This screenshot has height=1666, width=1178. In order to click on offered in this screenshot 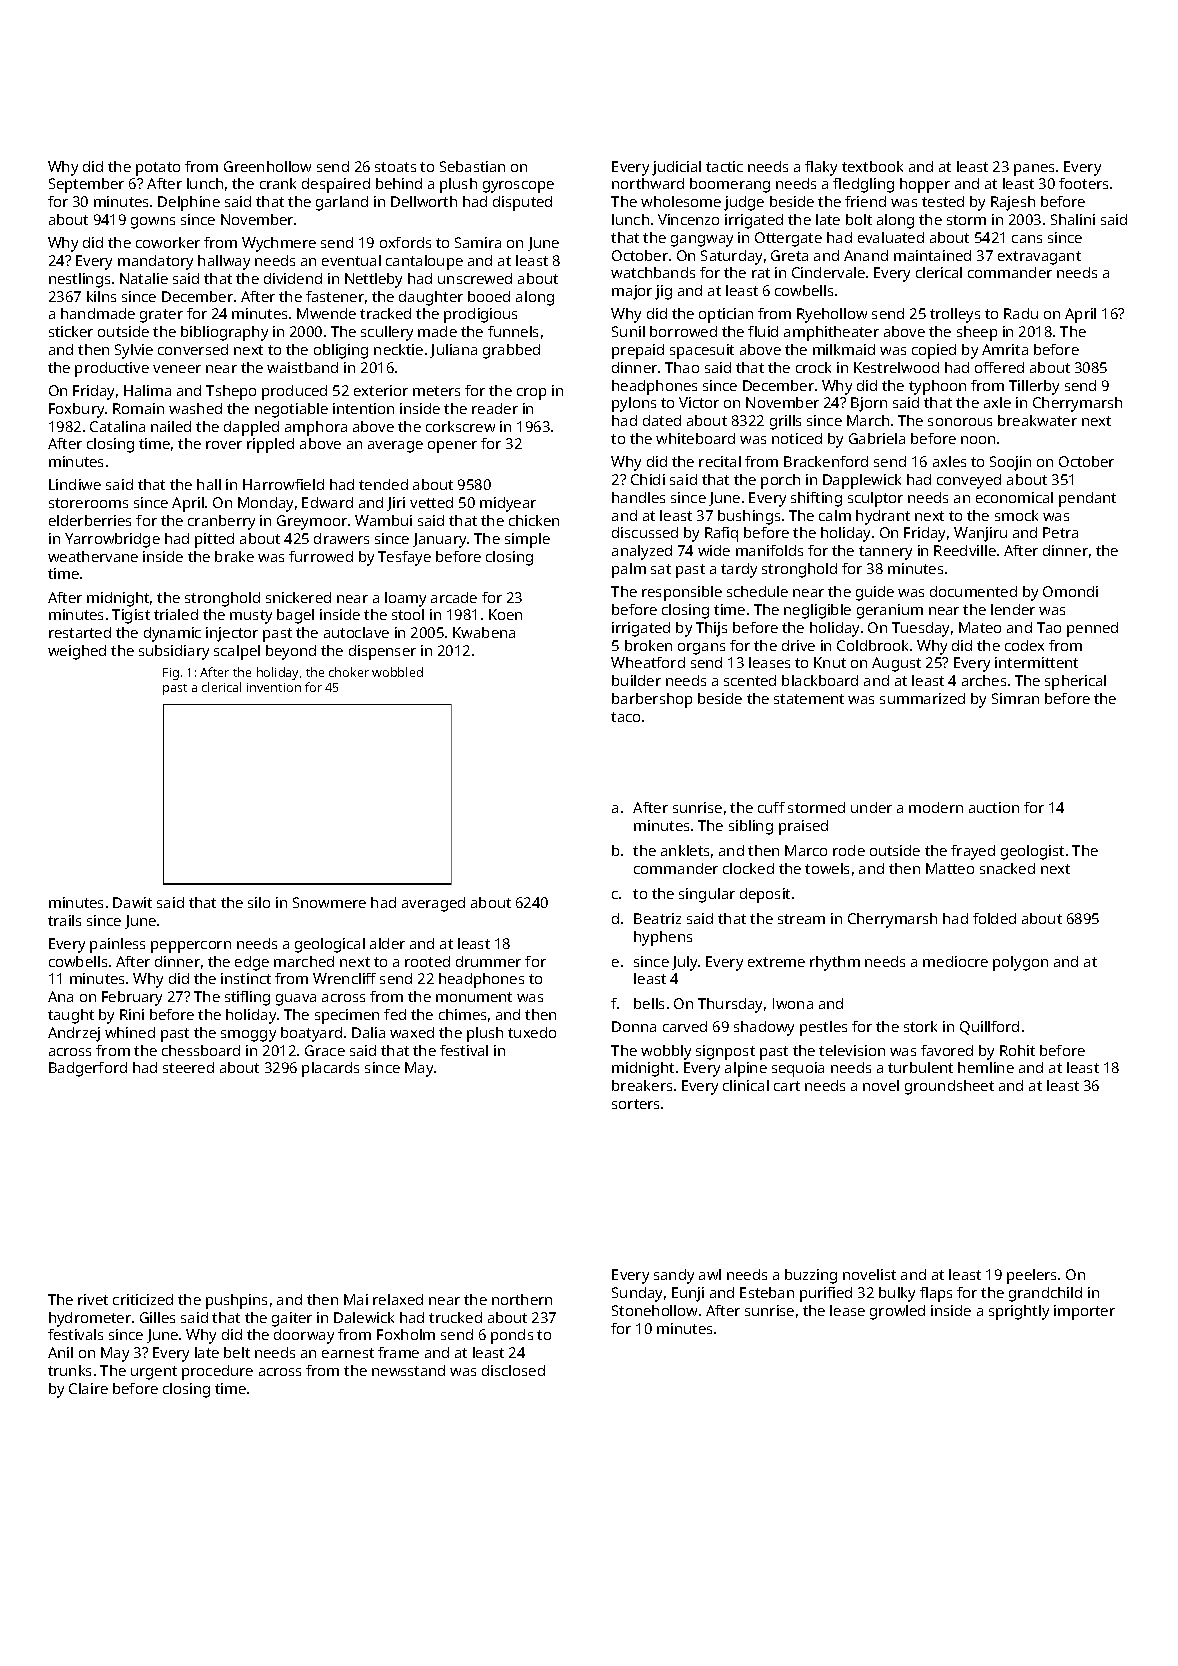, I will do `click(999, 367)`.
